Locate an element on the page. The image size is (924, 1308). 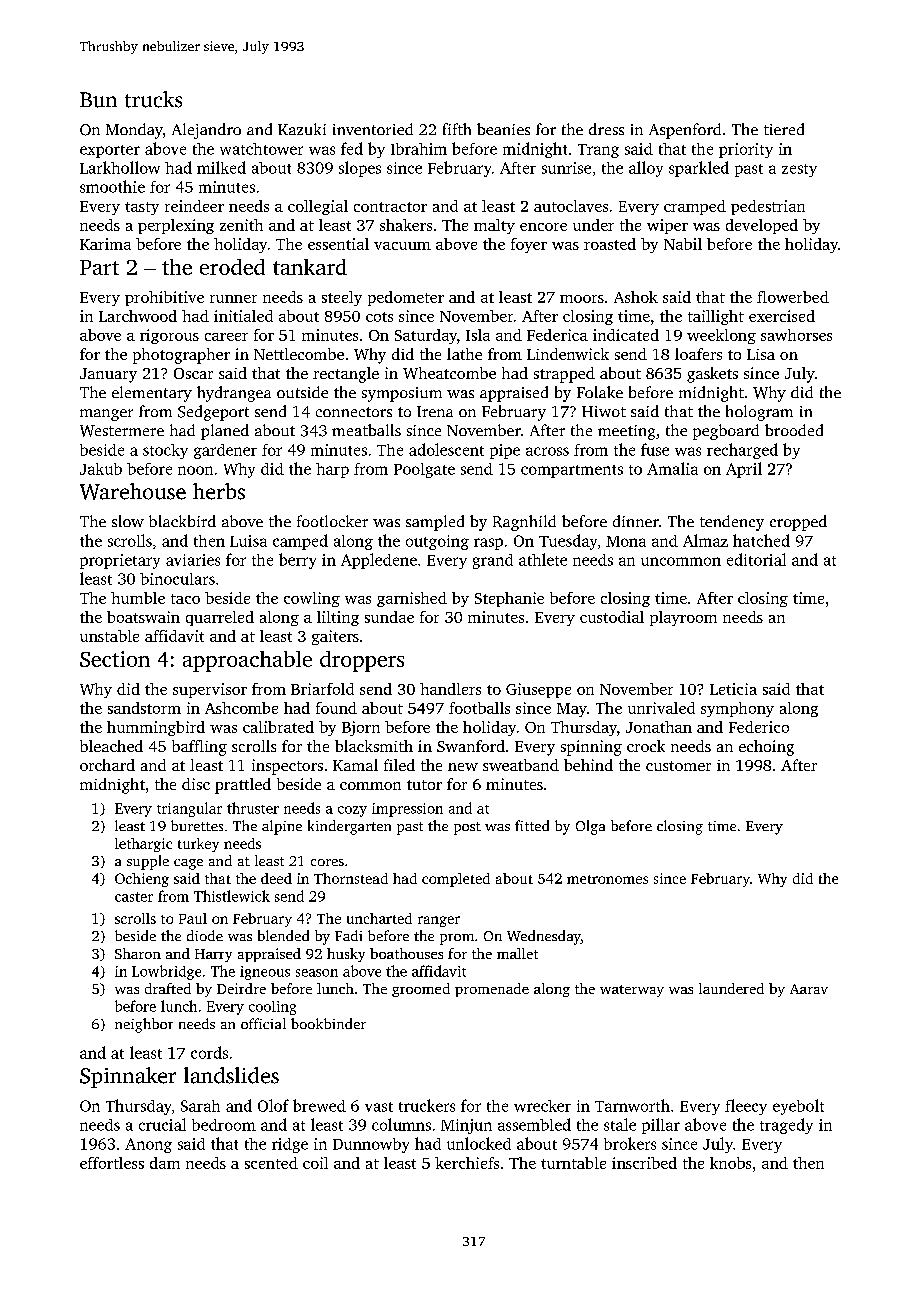
mallet is located at coordinates (517, 953).
